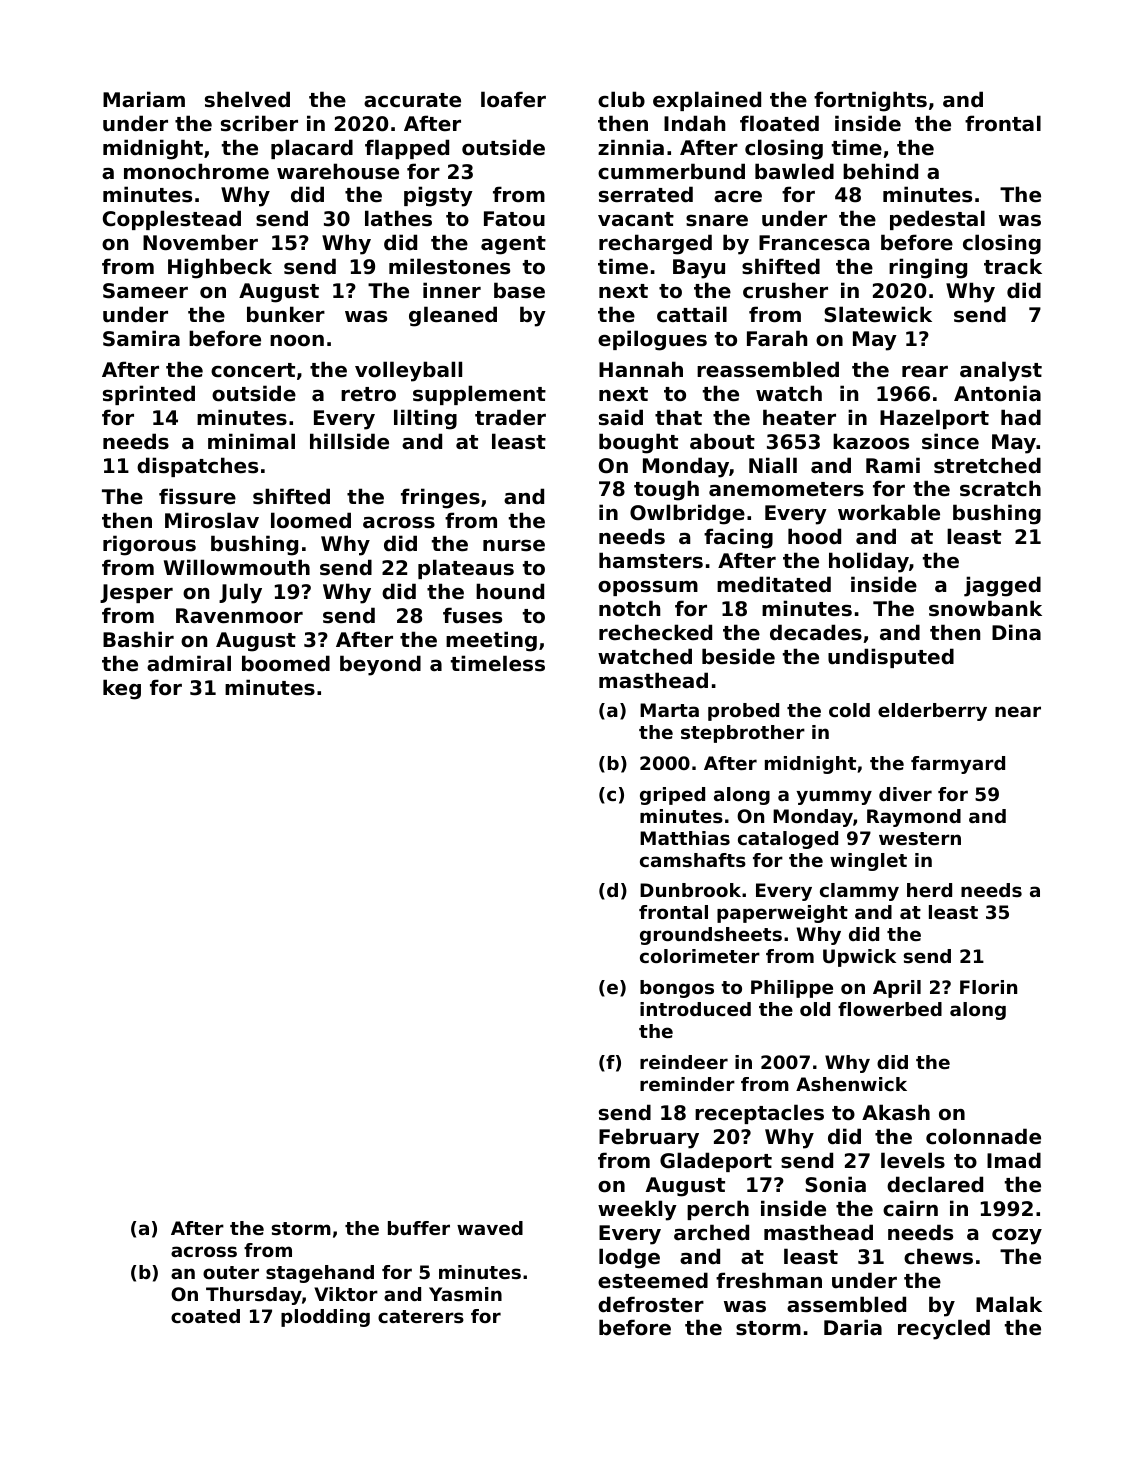  Describe the element at coordinates (122, 689) in the screenshot. I see `keg` at that location.
